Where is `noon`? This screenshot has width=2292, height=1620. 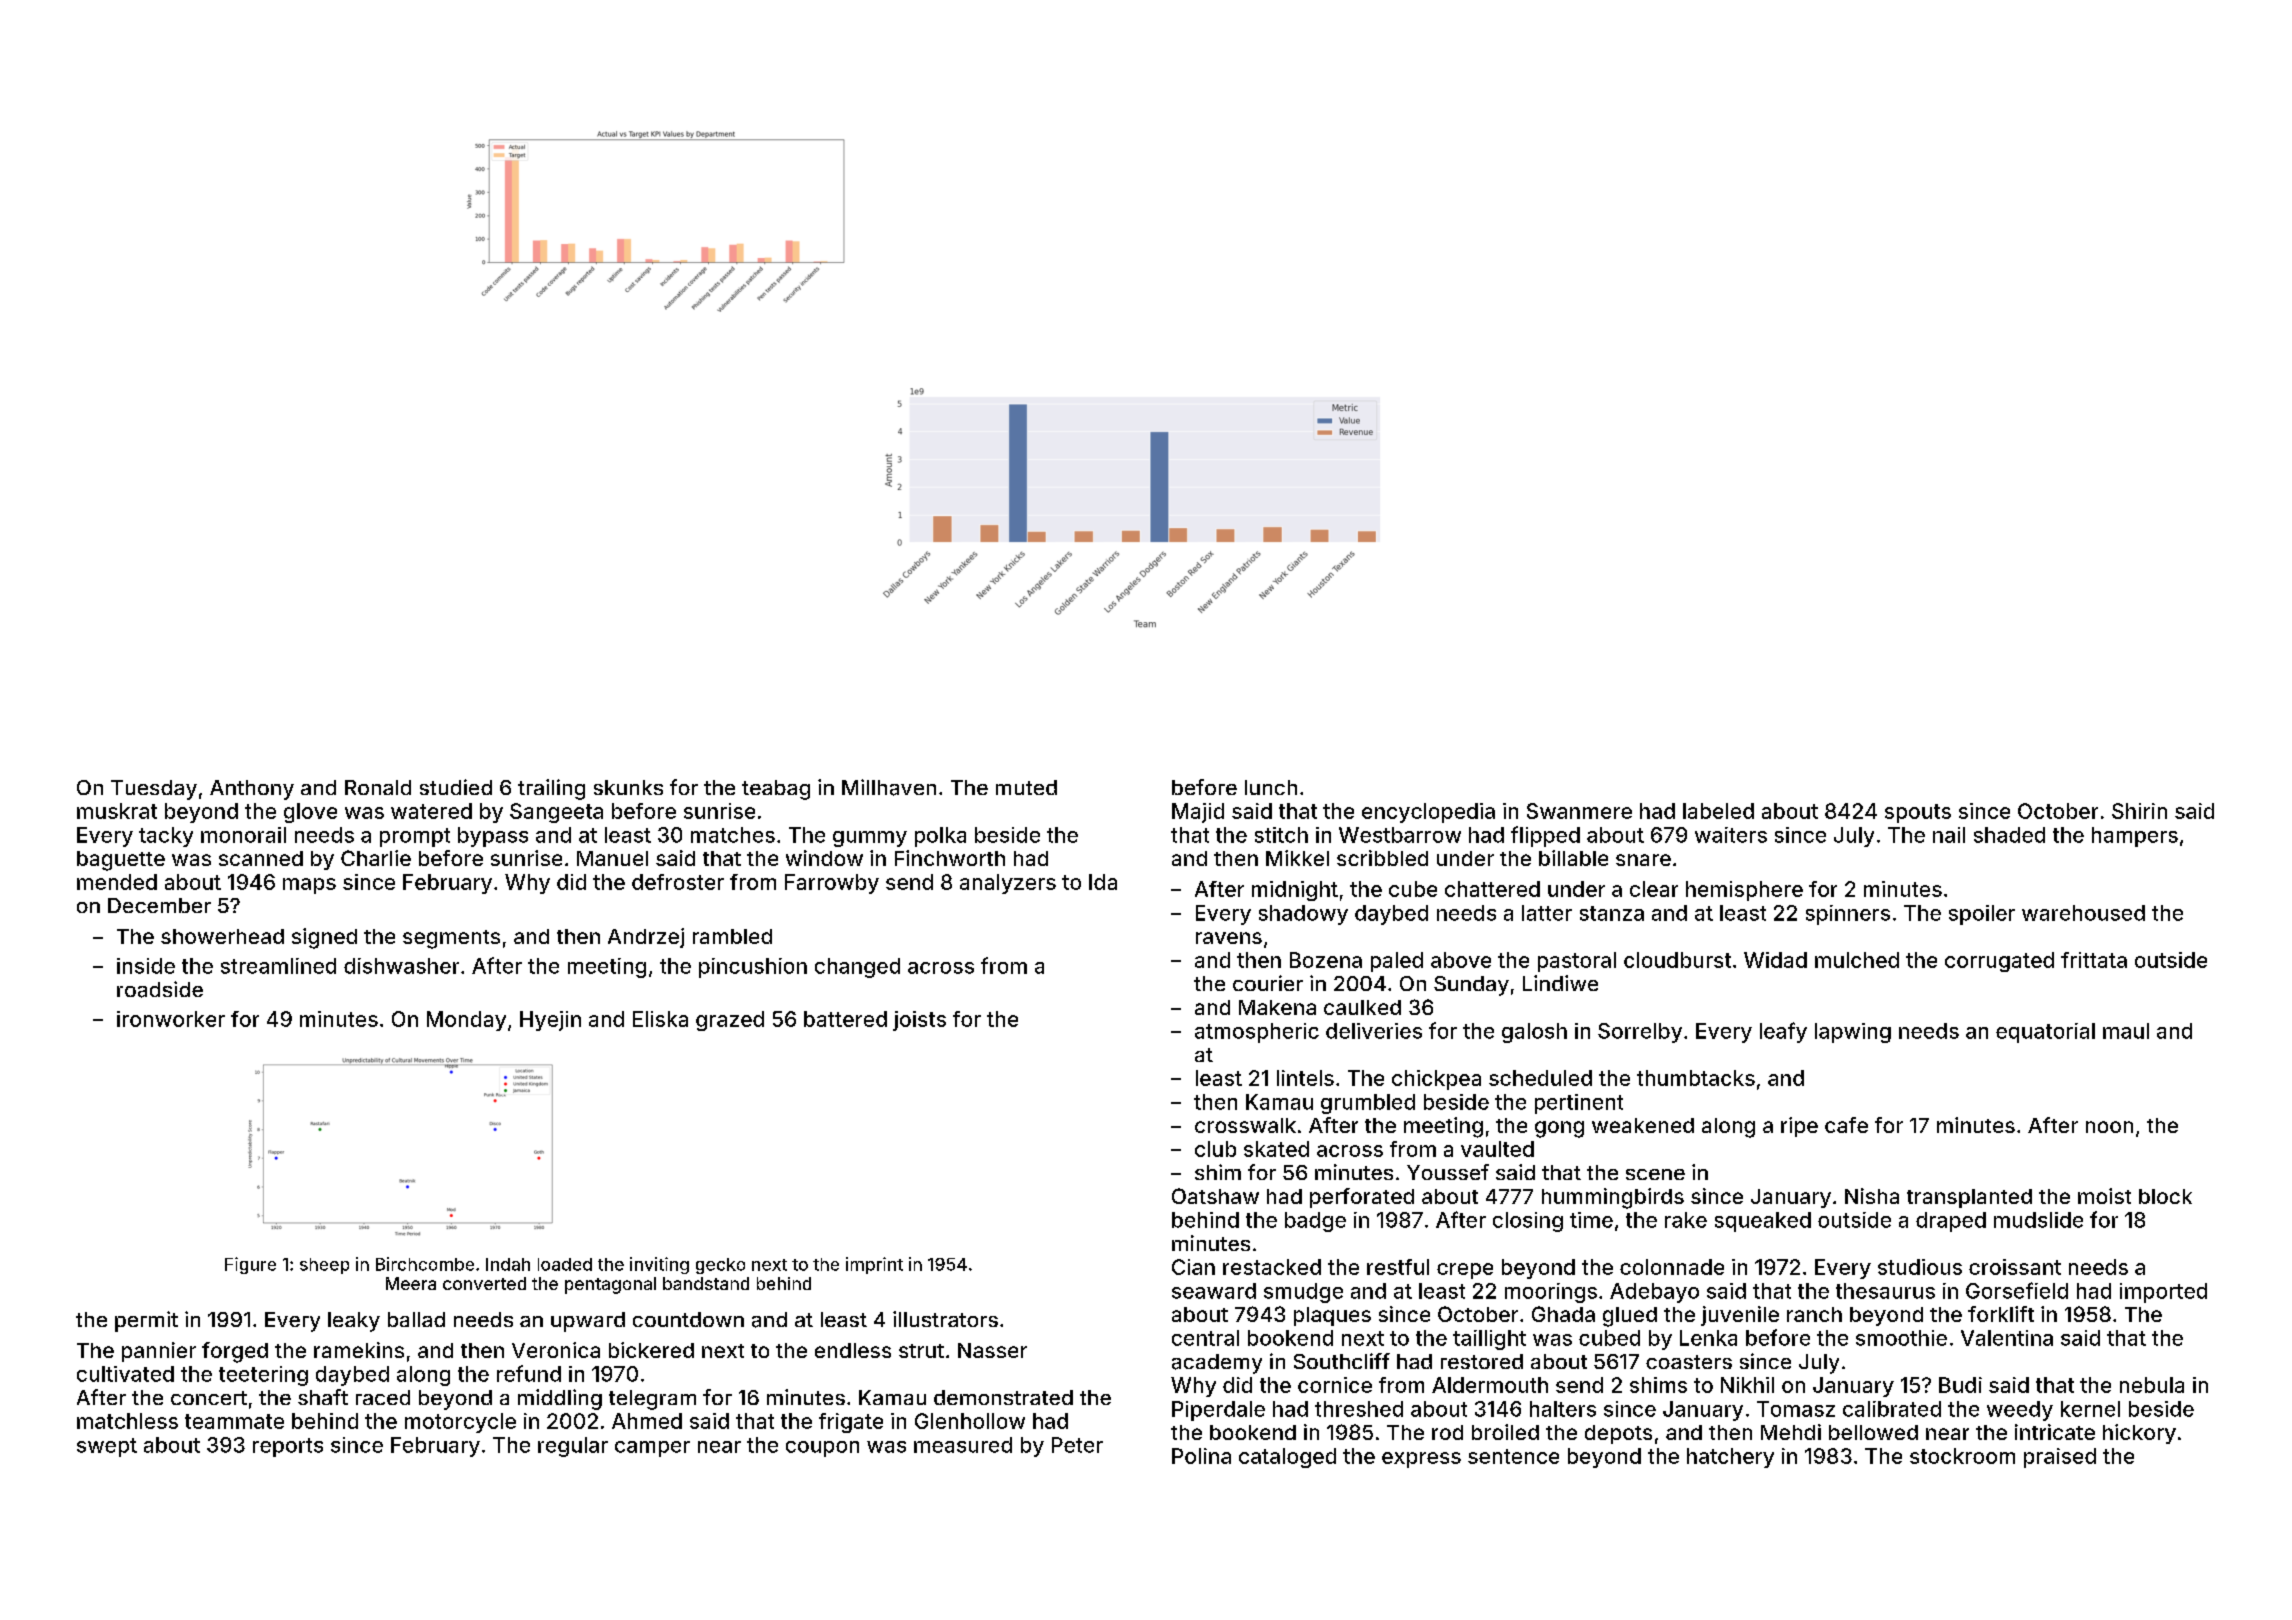
noon is located at coordinates (2109, 1127).
